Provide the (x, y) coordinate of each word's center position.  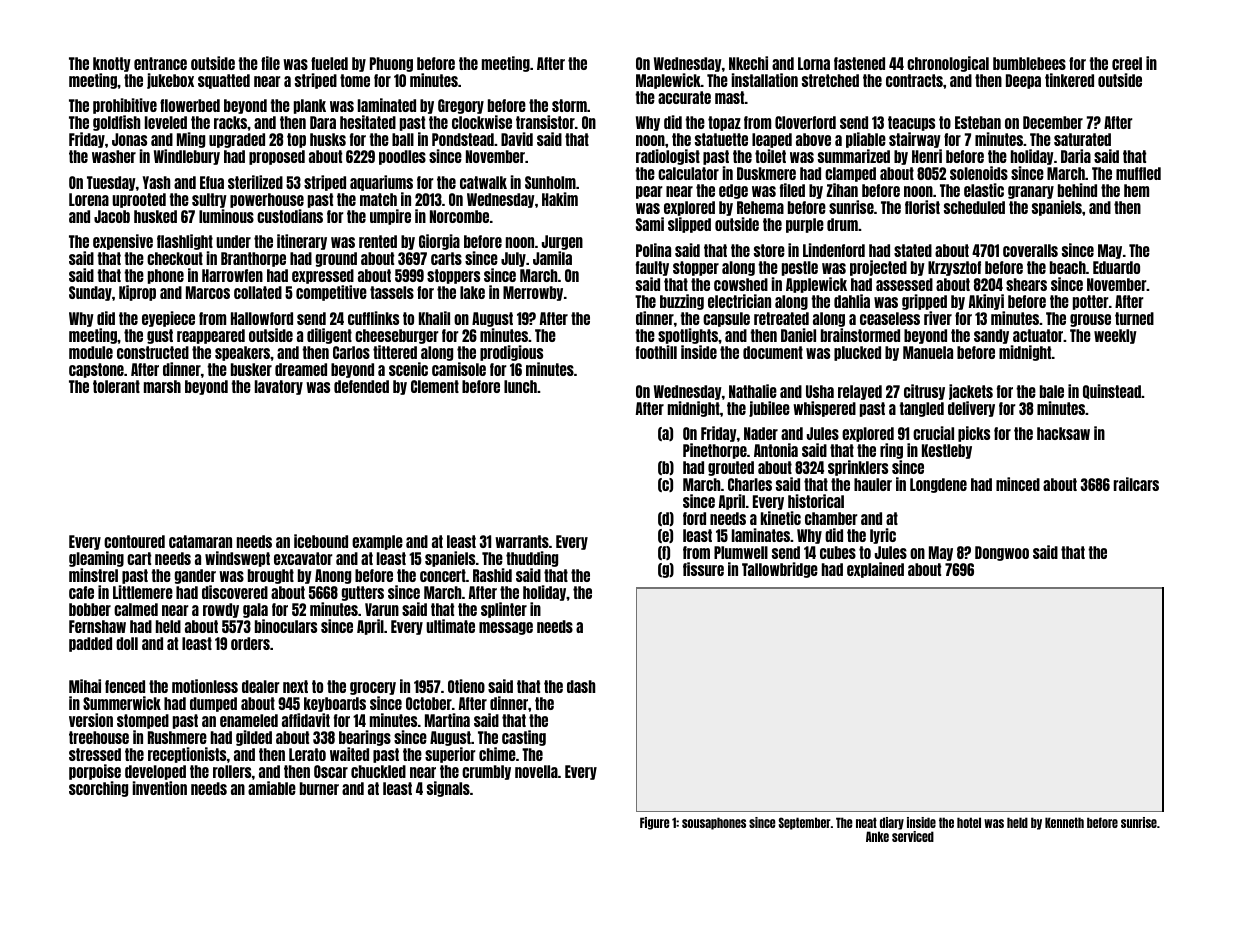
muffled (1138, 173)
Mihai (85, 686)
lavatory (279, 387)
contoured (134, 541)
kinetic (781, 518)
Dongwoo (1002, 553)
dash (581, 686)
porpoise (95, 772)
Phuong (391, 64)
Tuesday (111, 183)
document (773, 352)
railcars (1136, 484)
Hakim (560, 199)
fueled (329, 63)
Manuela (928, 352)
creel (1127, 63)
